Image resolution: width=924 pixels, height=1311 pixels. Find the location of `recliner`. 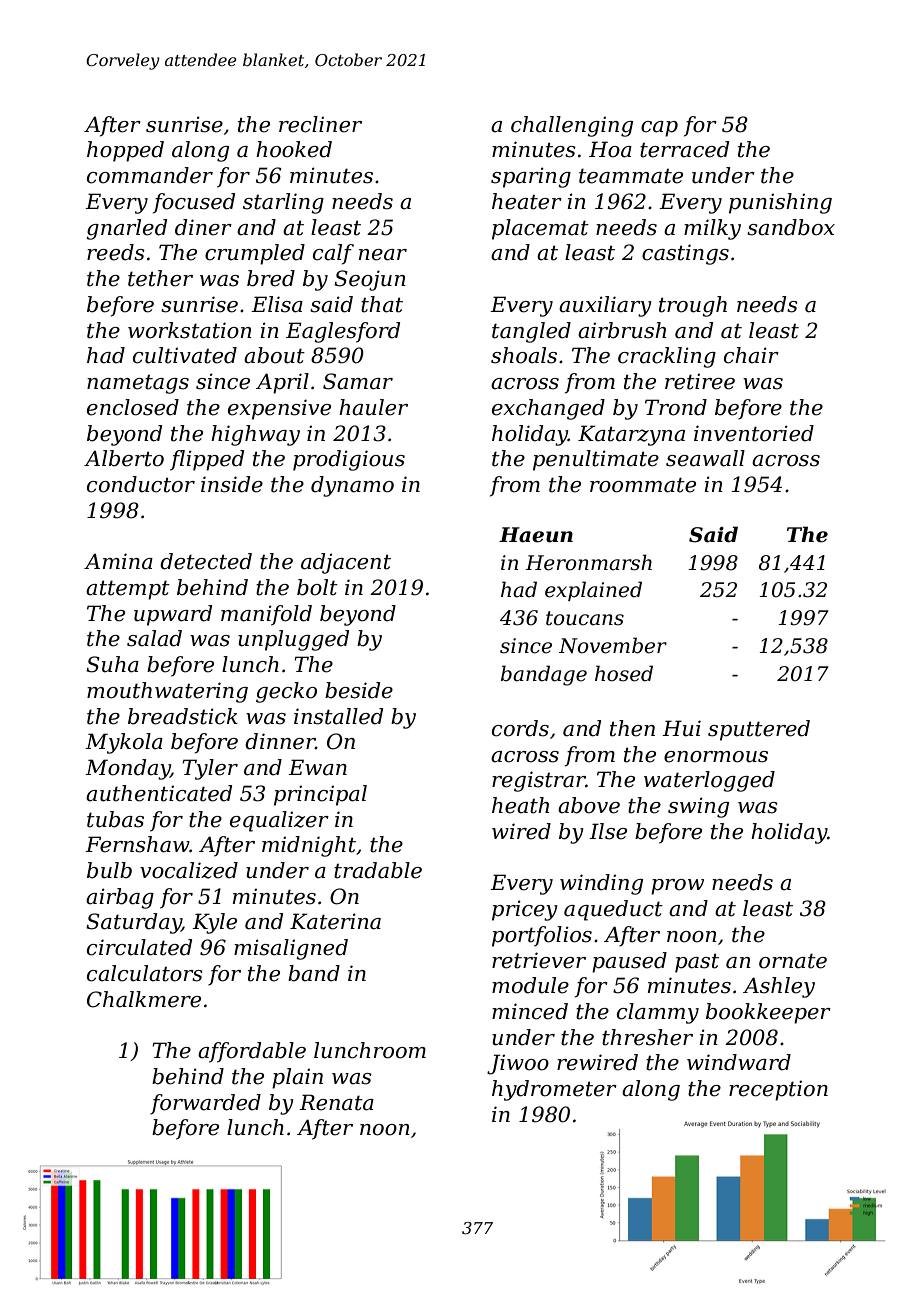

recliner is located at coordinates (320, 124).
